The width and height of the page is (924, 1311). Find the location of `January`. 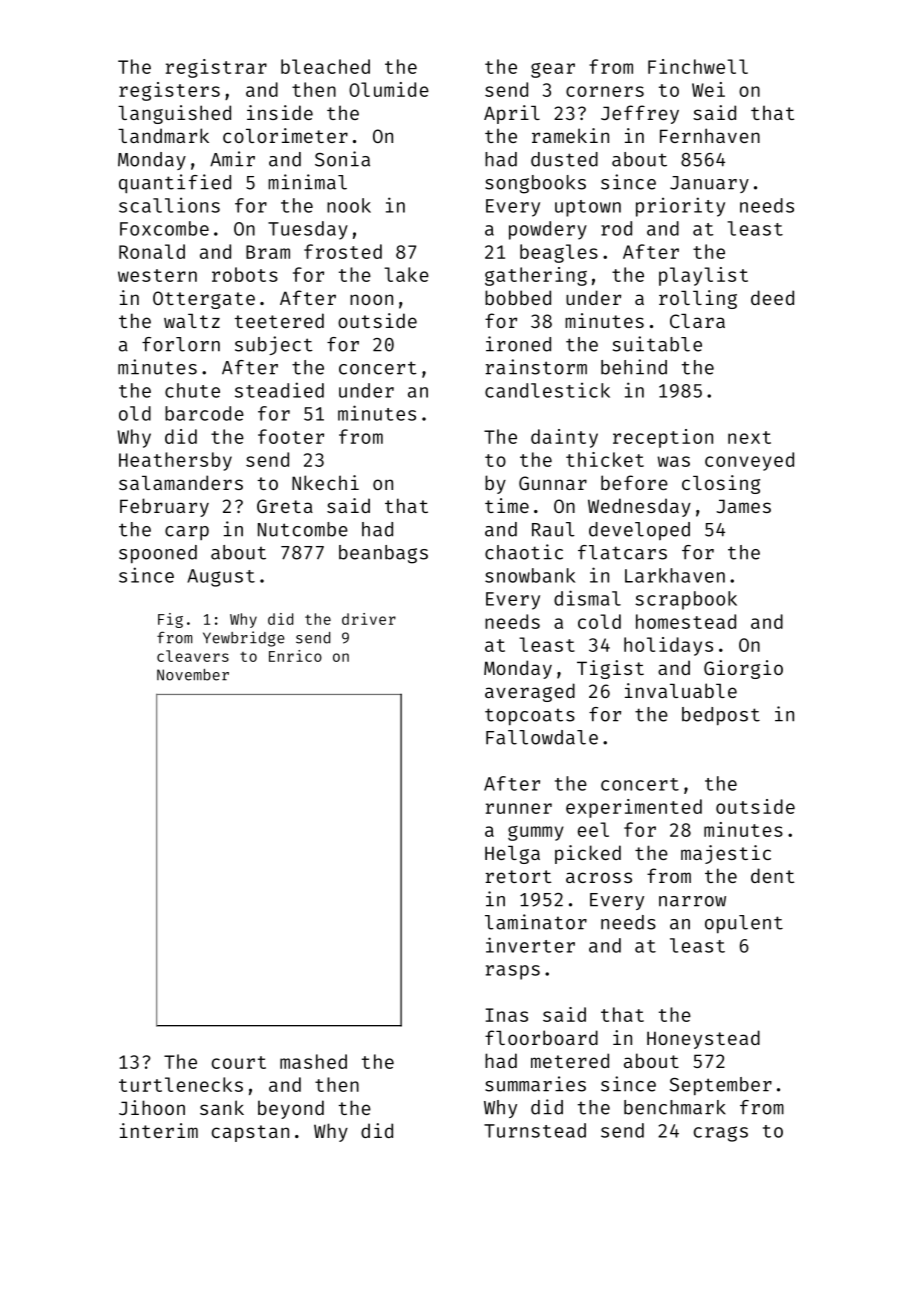

January is located at coordinates (709, 184).
